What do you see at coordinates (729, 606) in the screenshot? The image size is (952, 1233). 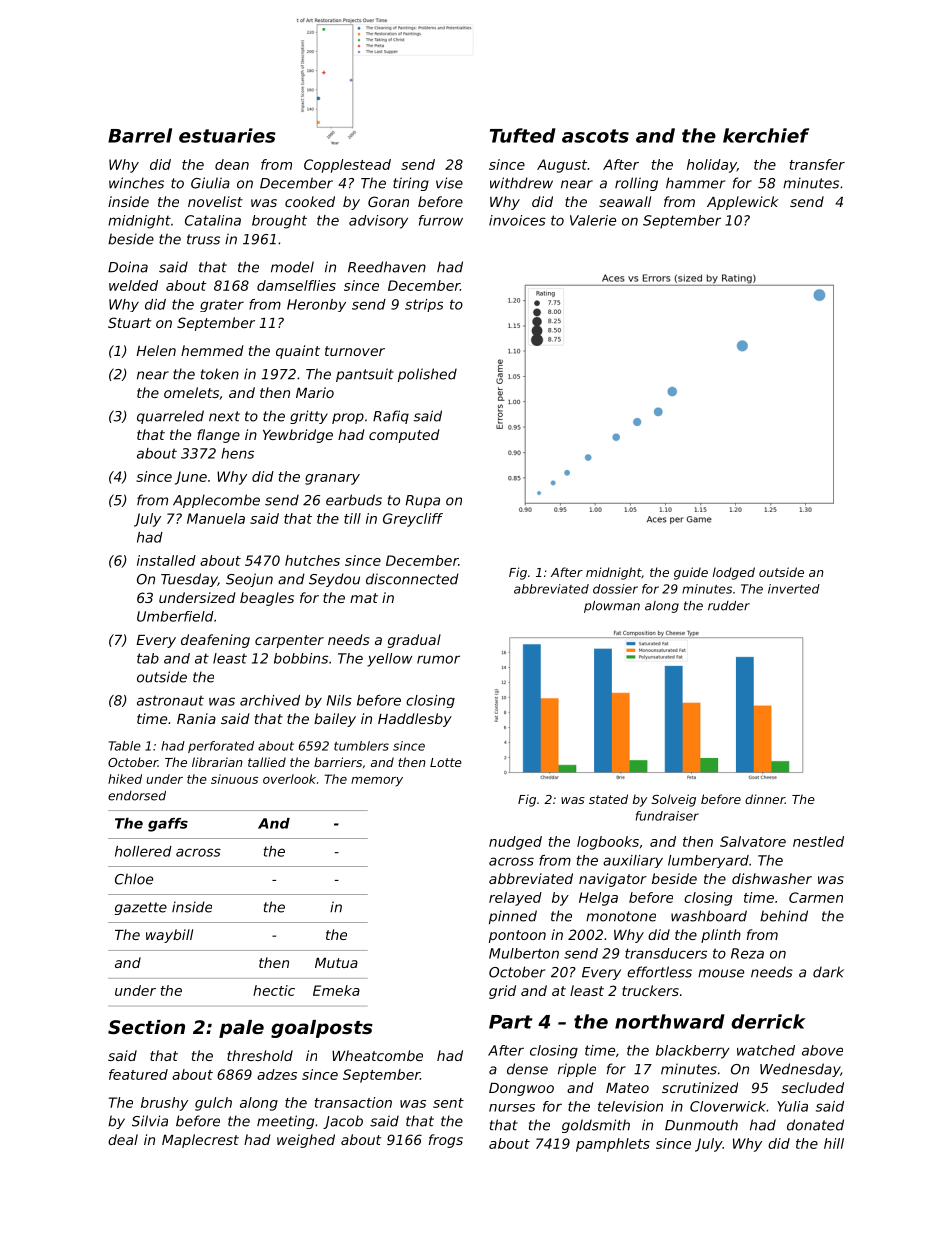 I see `rudder` at bounding box center [729, 606].
